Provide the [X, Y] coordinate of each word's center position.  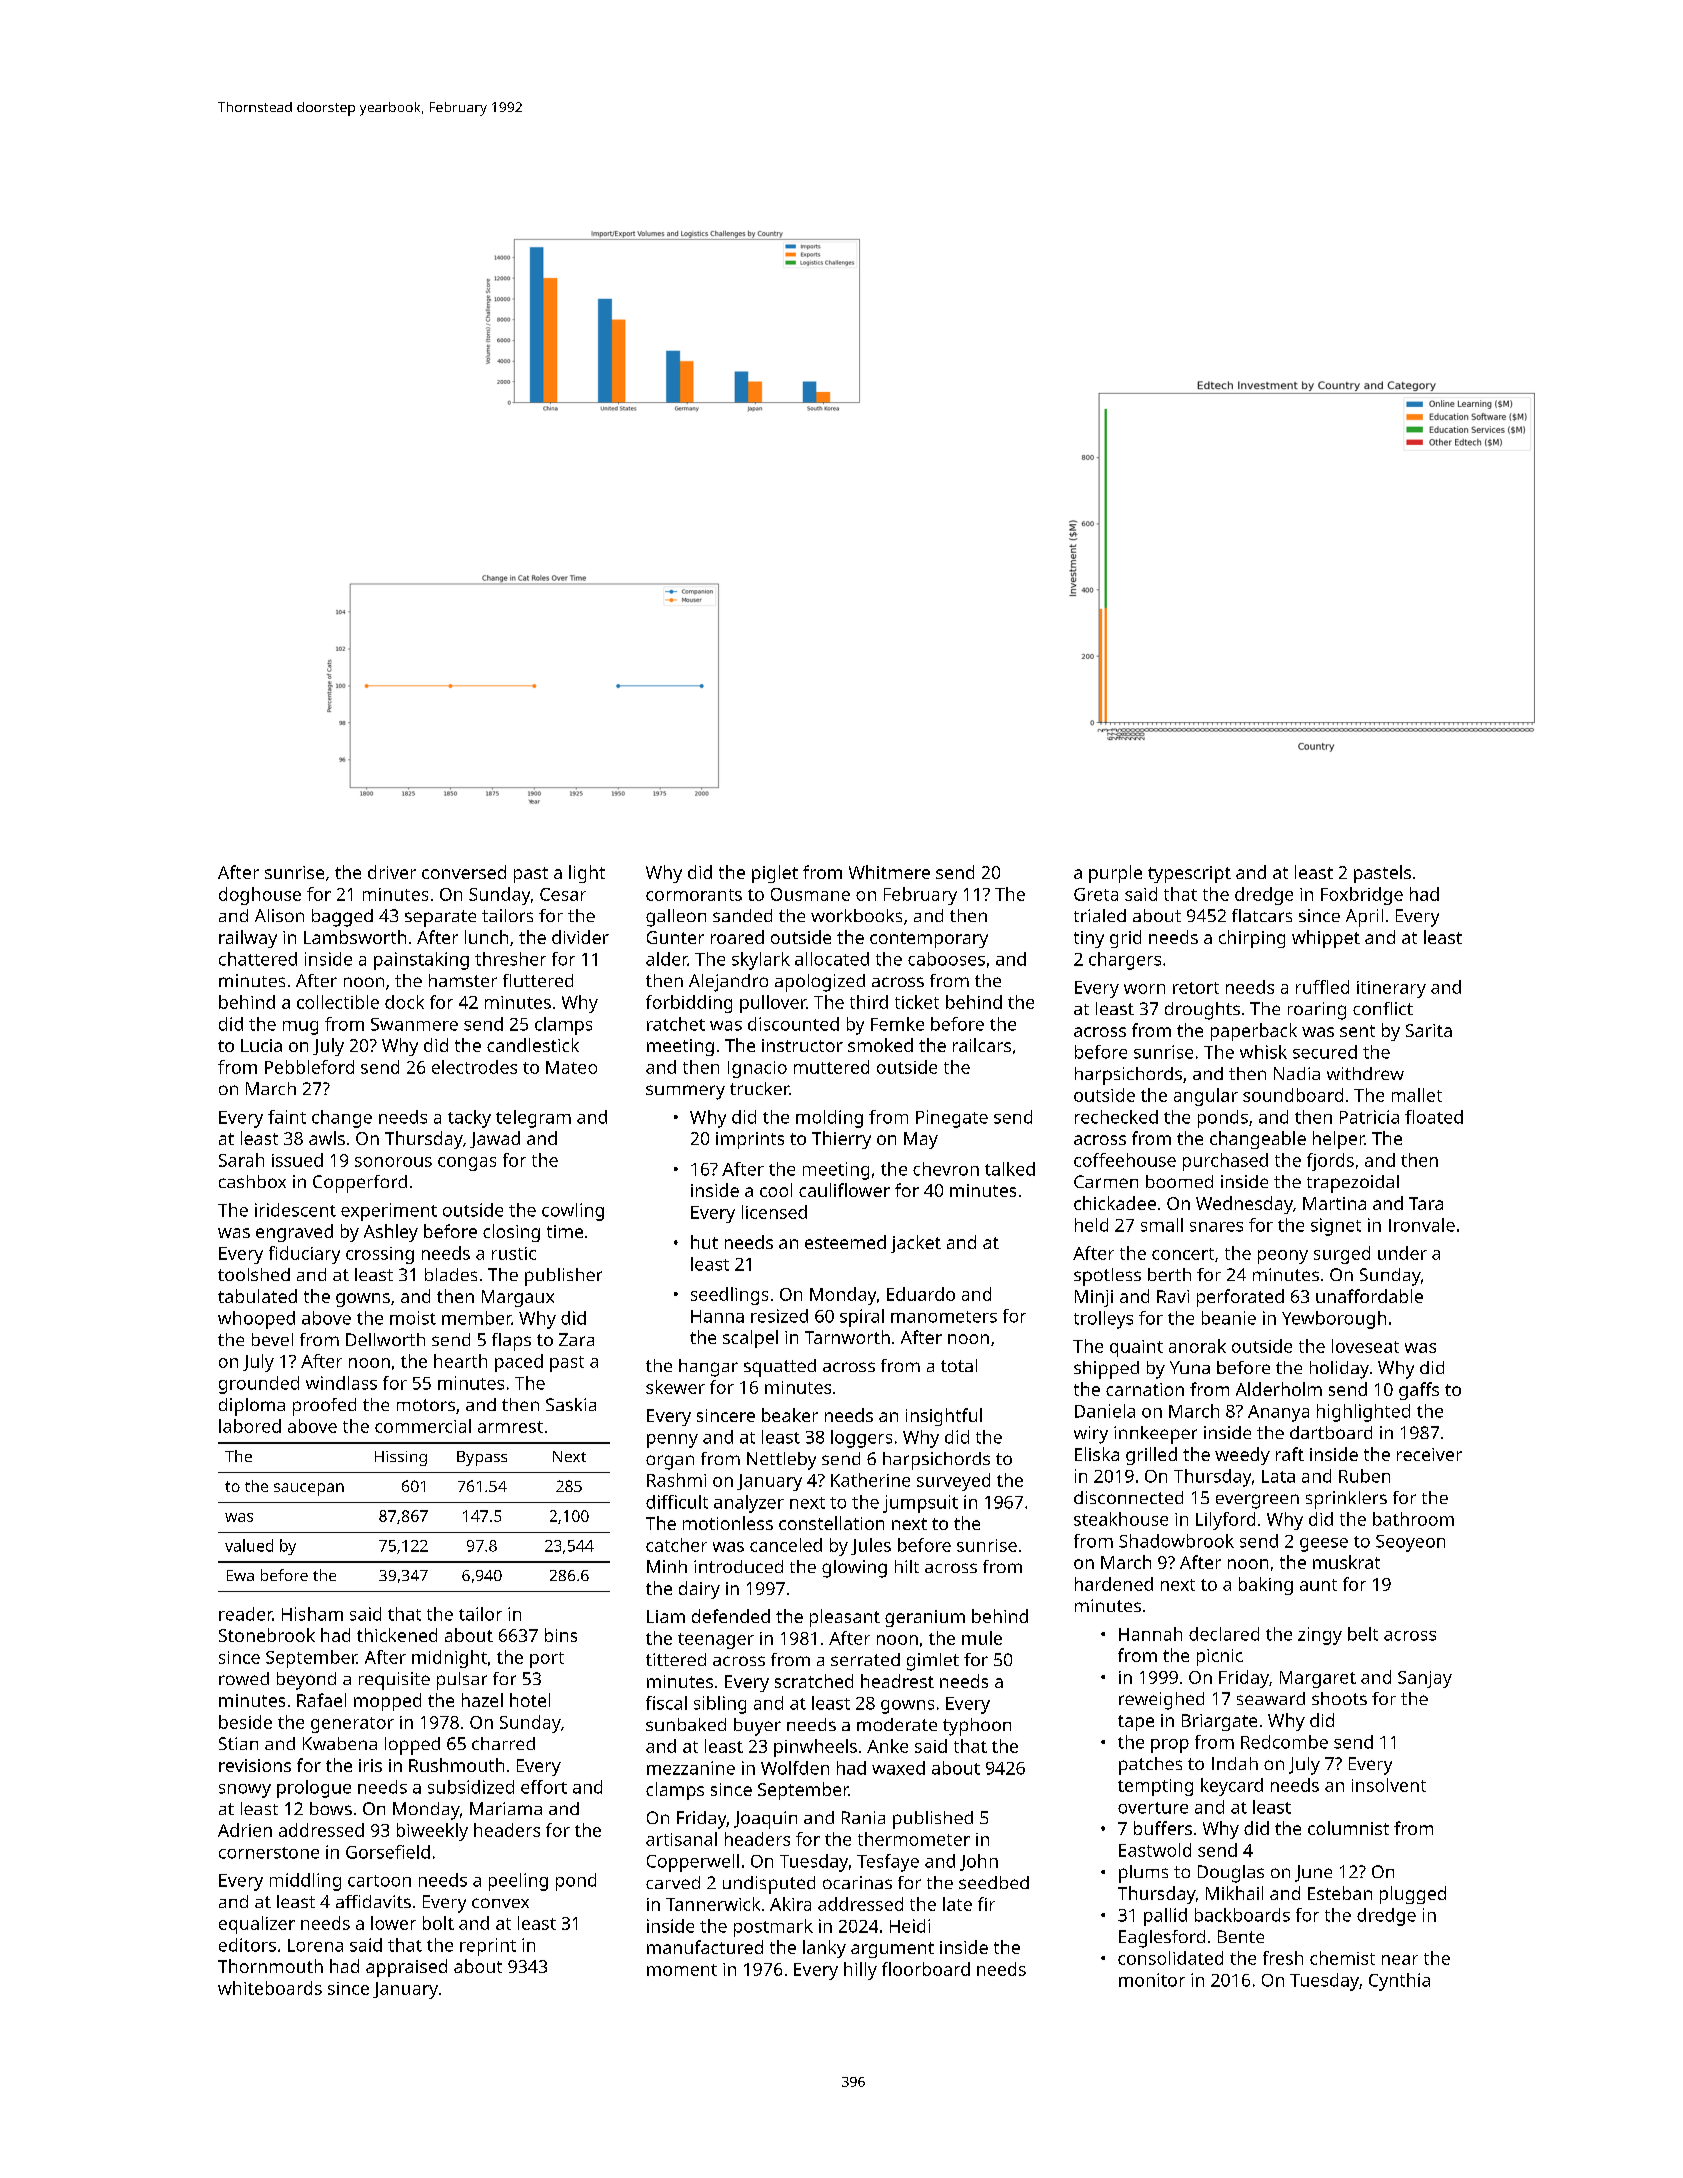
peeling [518, 1882]
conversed [464, 872]
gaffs [1419, 1391]
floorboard [926, 1969]
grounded [259, 1385]
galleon [676, 918]
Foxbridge [1362, 896]
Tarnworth [847, 1337]
